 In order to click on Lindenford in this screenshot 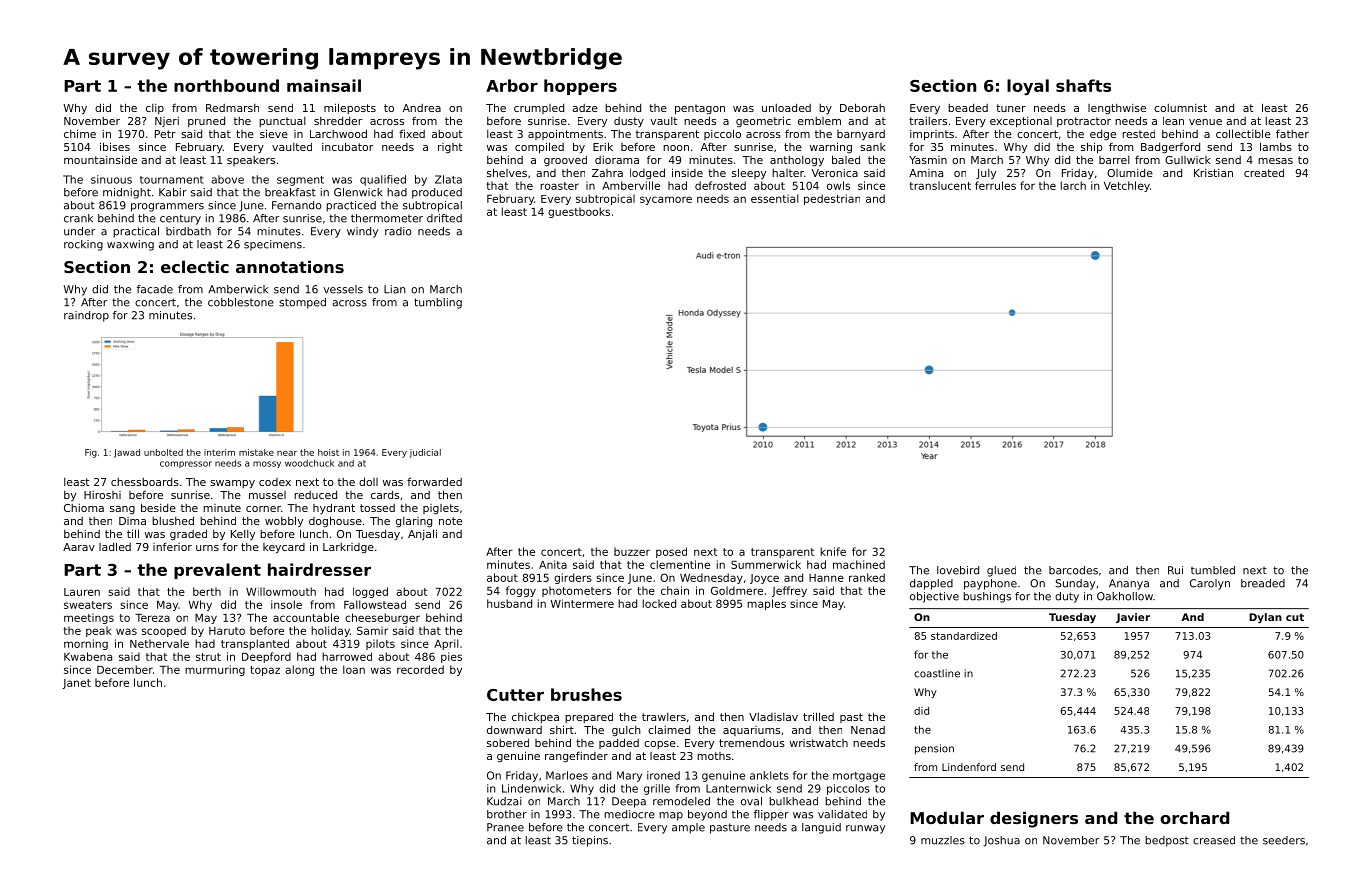, I will do `click(969, 767)`.
